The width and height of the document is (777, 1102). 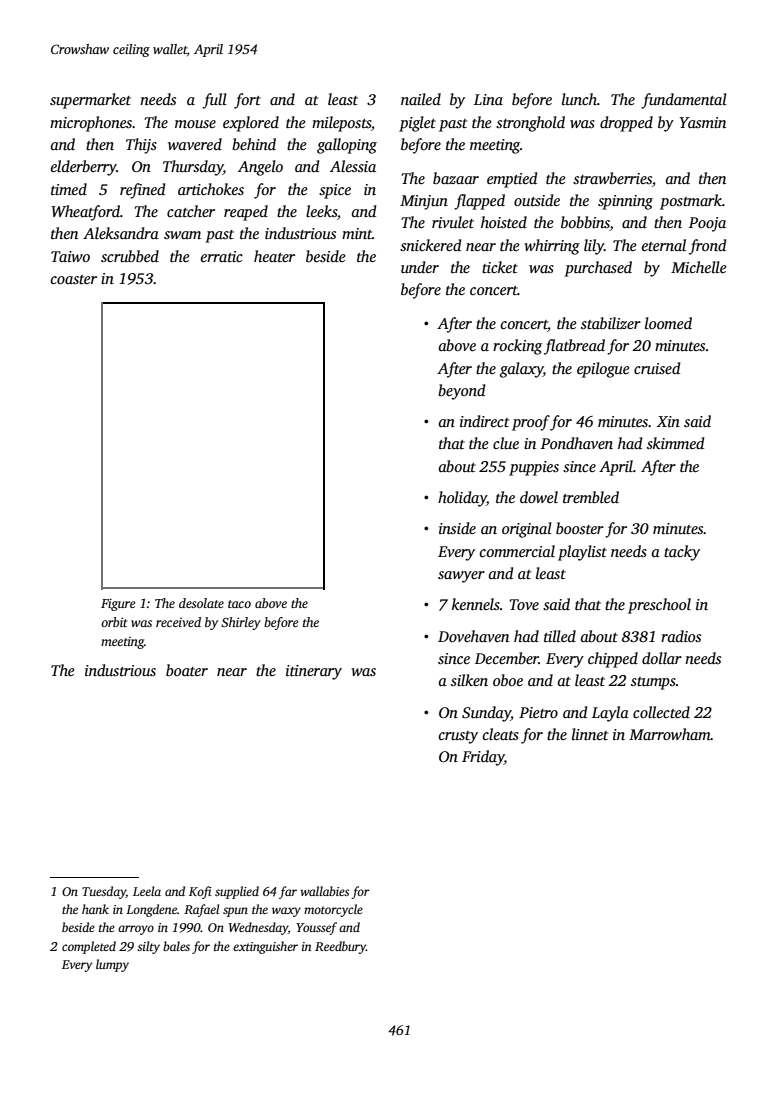 What do you see at coordinates (625, 202) in the document?
I see `spinning` at bounding box center [625, 202].
